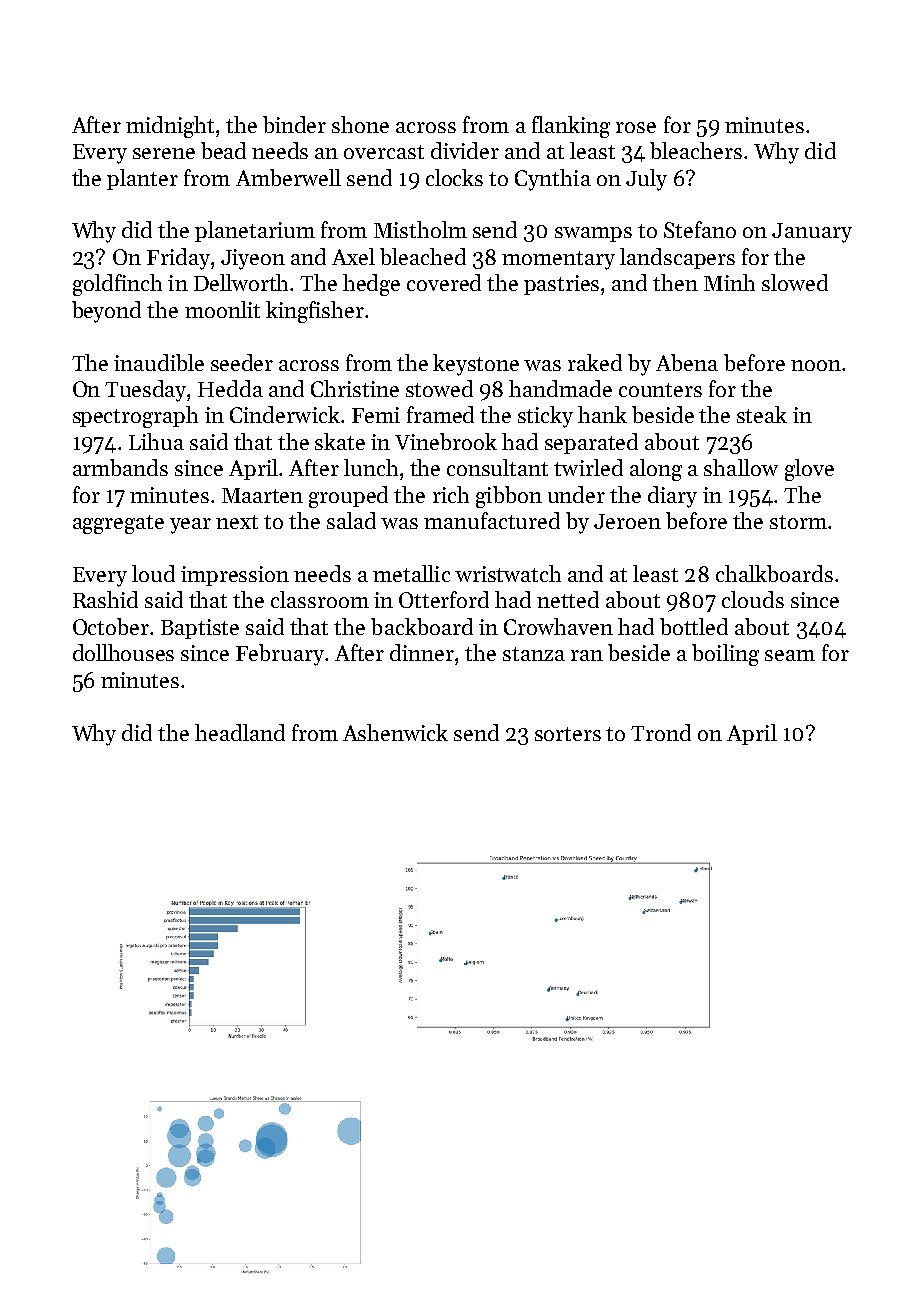 This screenshot has height=1311, width=924. Describe the element at coordinates (534, 654) in the screenshot. I see `stanza` at that location.
